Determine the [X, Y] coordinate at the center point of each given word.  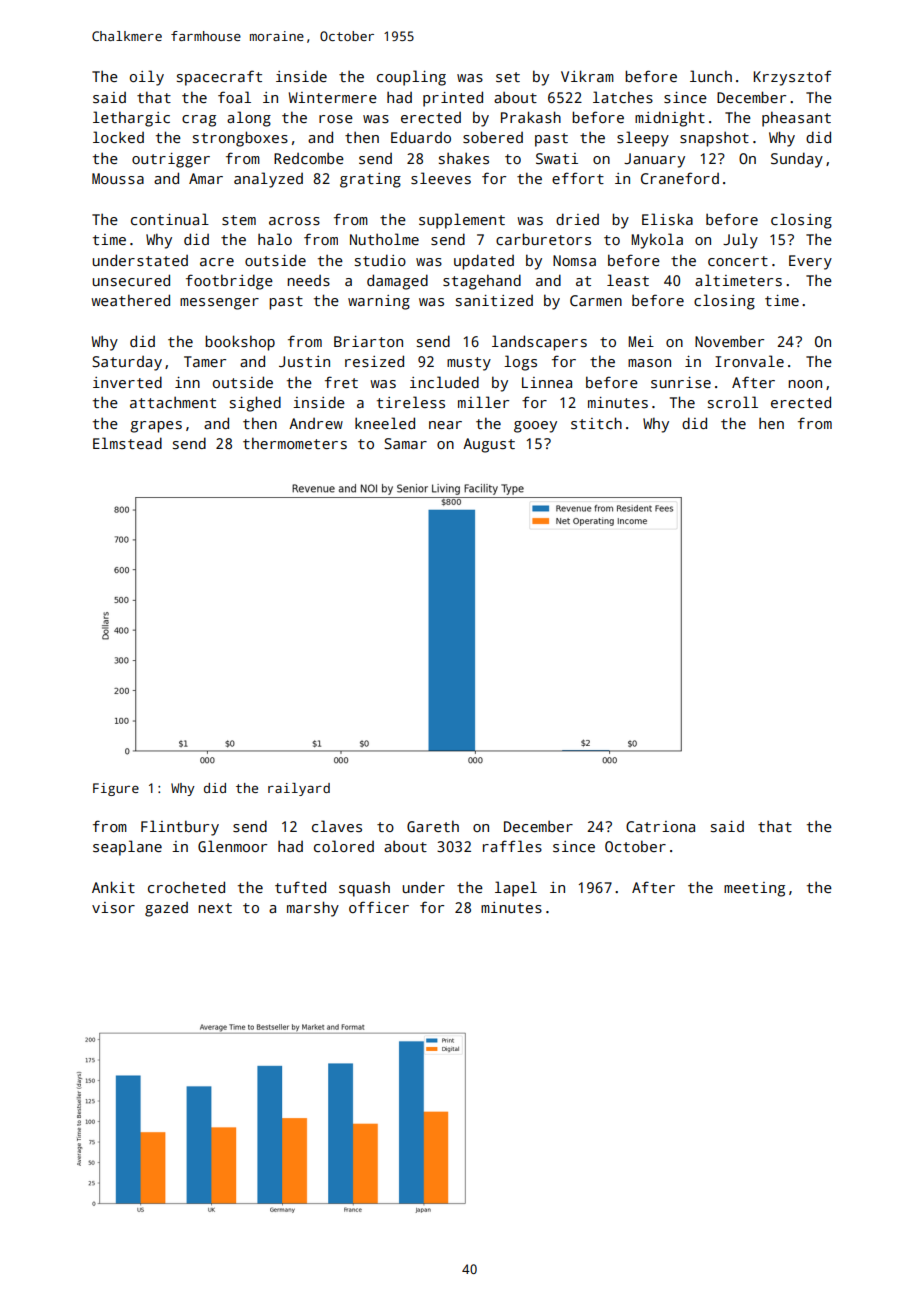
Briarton [368, 341]
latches [623, 97]
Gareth [433, 826]
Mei [641, 341]
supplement [462, 221]
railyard [299, 789]
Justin [304, 361]
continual [170, 219]
